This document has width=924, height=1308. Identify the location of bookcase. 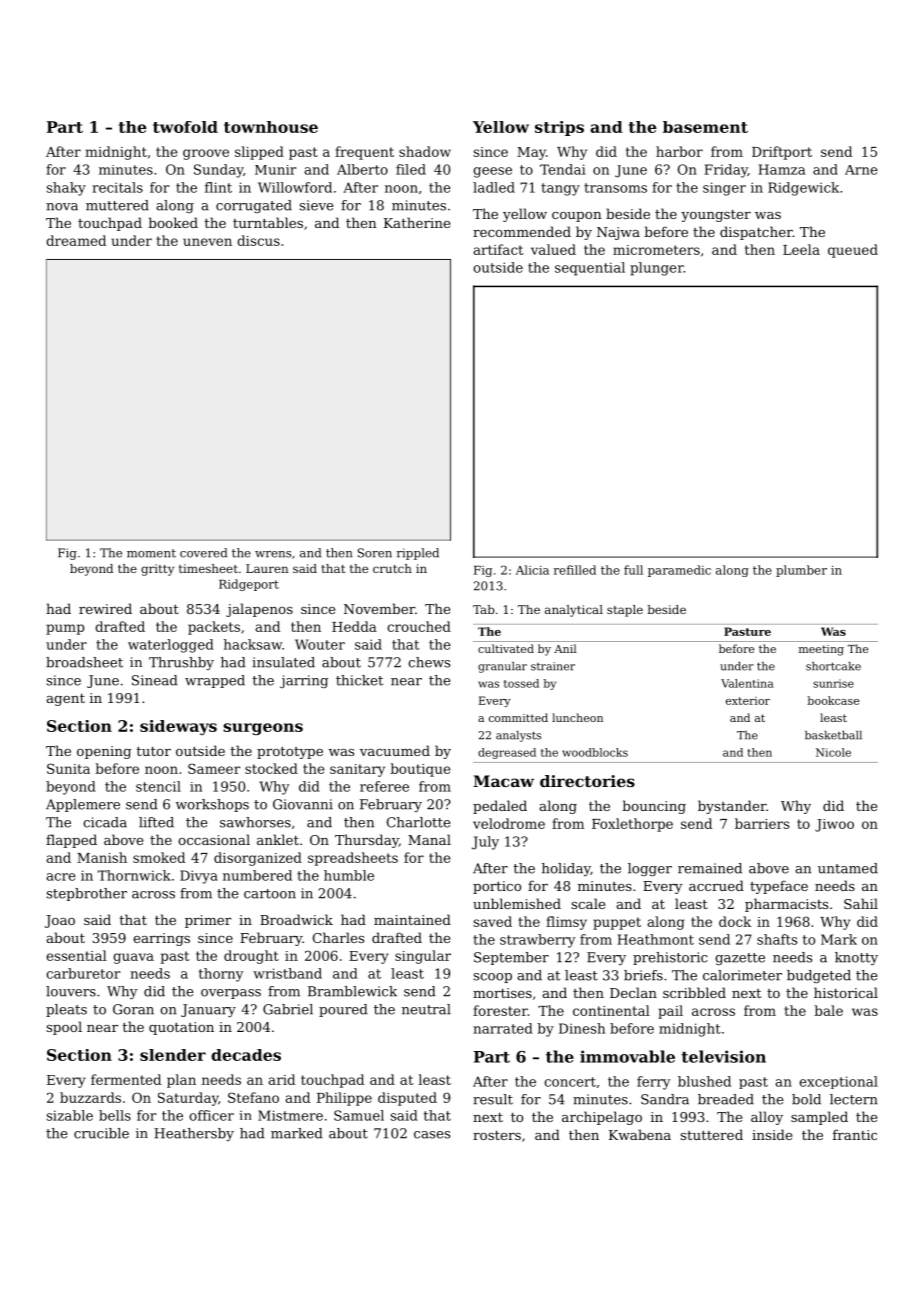
(833, 700).
